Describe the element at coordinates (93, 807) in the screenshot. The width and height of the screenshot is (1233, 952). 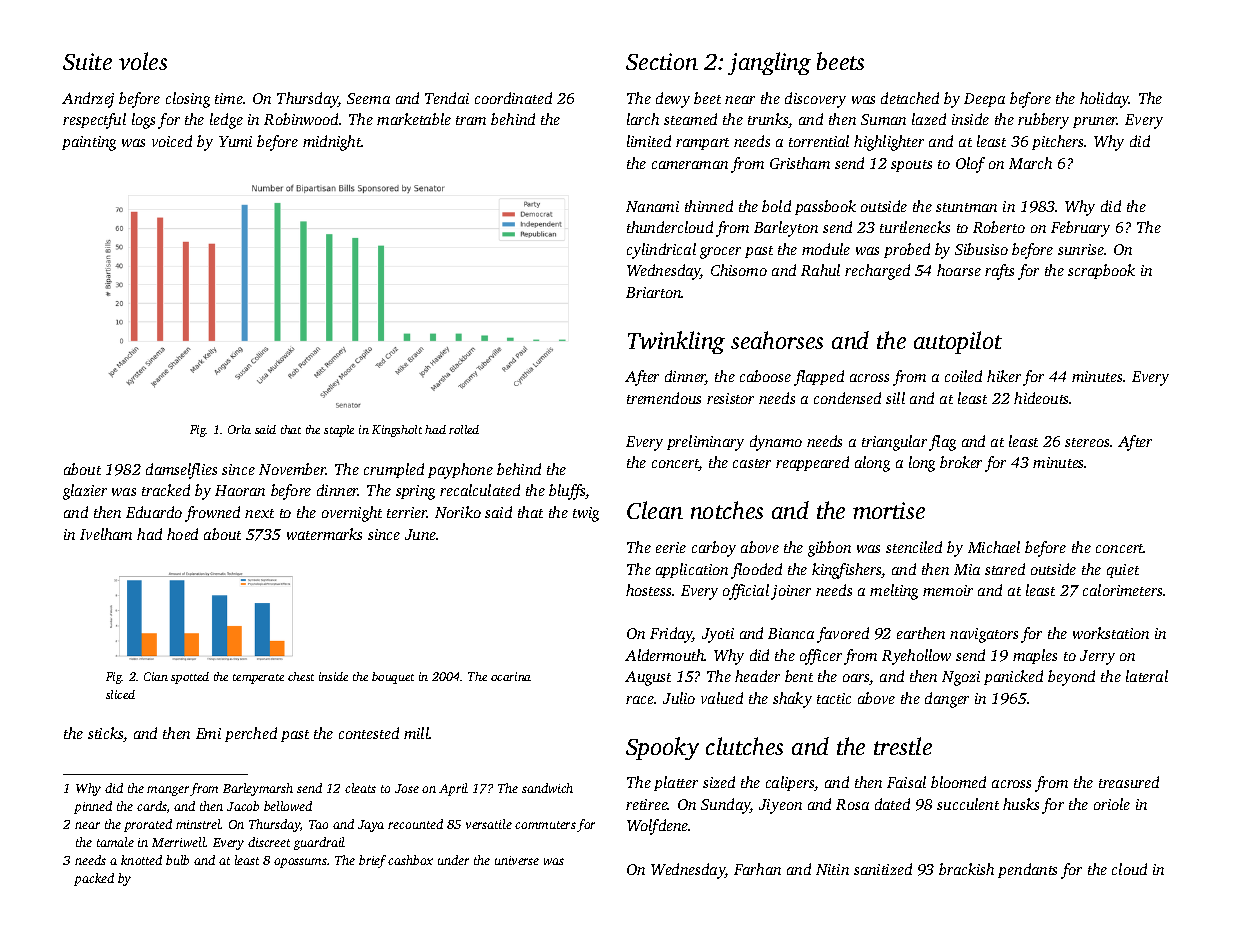
I see `pinned` at that location.
